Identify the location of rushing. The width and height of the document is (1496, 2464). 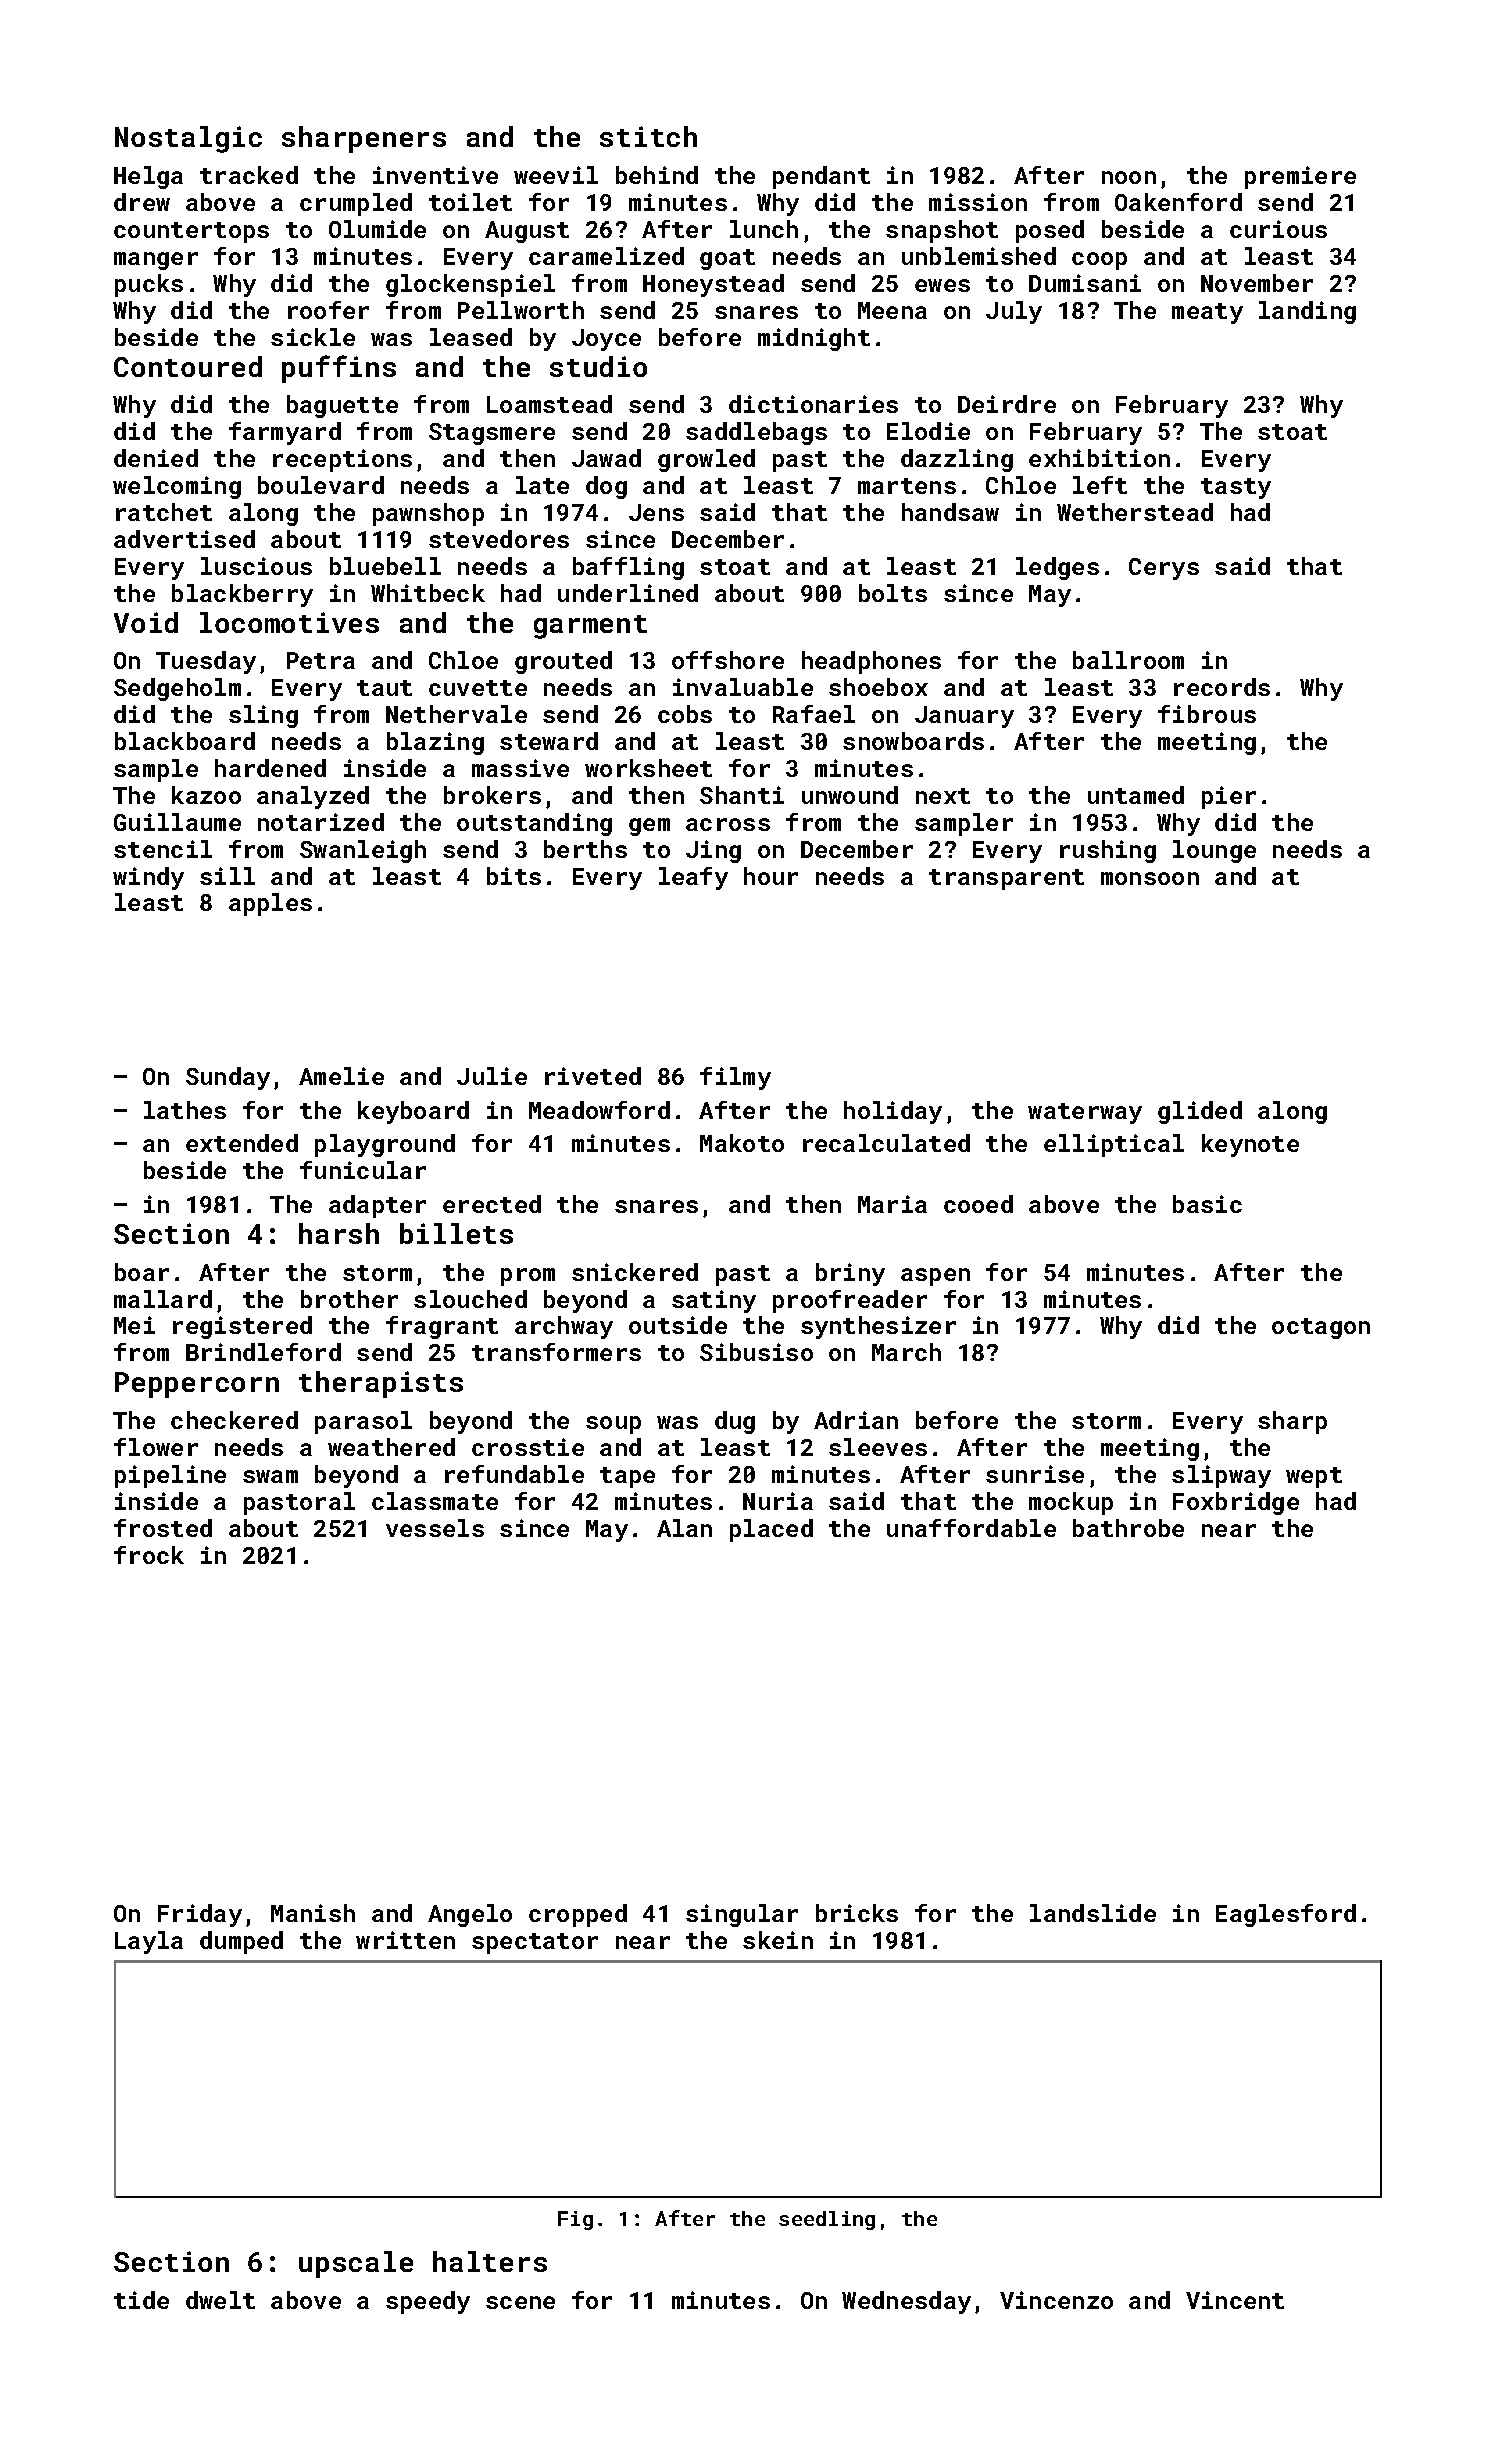
(1108, 851).
